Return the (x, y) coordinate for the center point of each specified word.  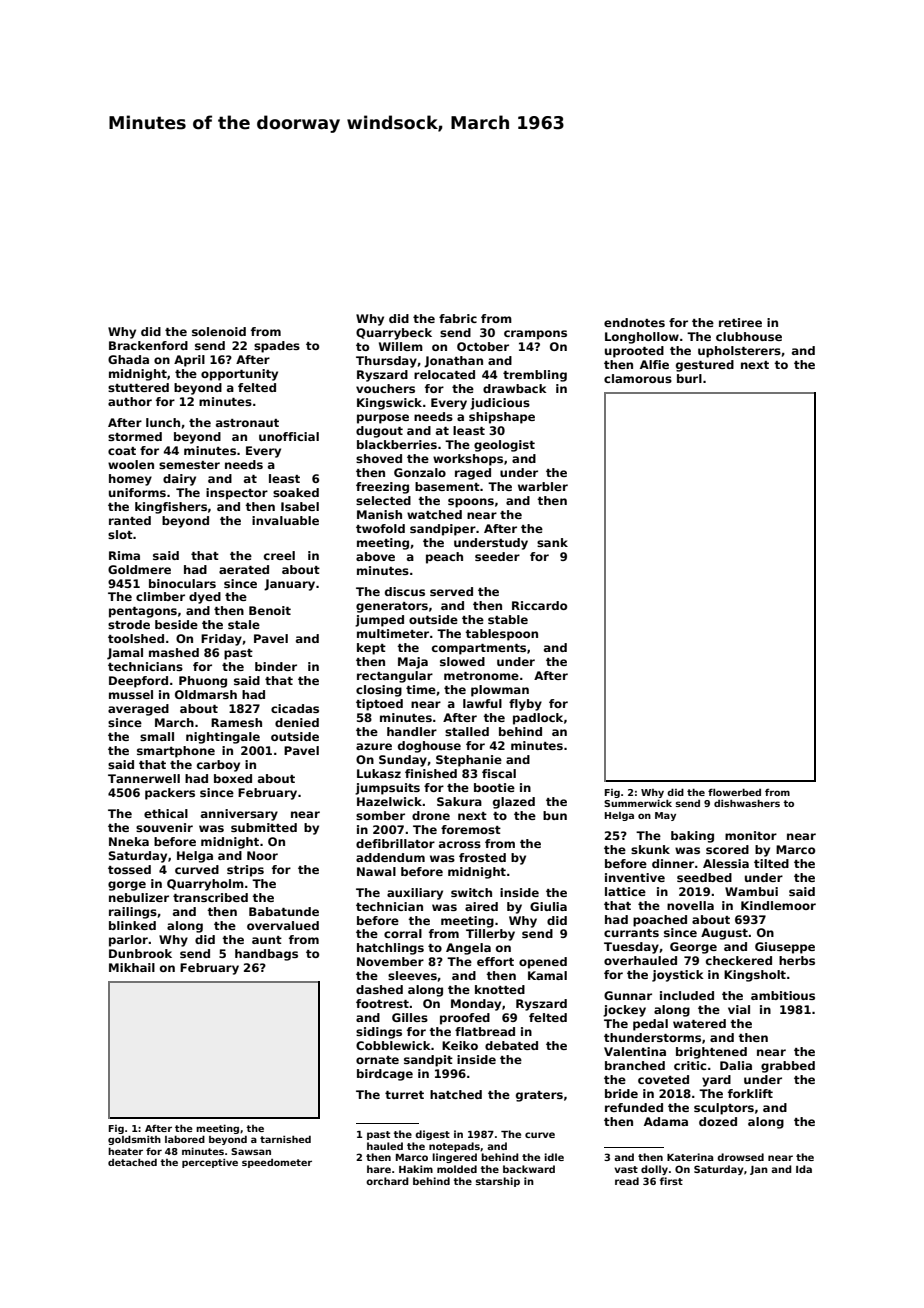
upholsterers (739, 352)
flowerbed (734, 792)
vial (739, 1009)
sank (552, 542)
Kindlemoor (778, 905)
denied (297, 722)
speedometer (277, 1163)
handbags (266, 955)
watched (434, 514)
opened (543, 963)
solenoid (219, 331)
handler (412, 731)
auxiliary (415, 894)
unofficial (289, 436)
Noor (262, 855)
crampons (535, 335)
